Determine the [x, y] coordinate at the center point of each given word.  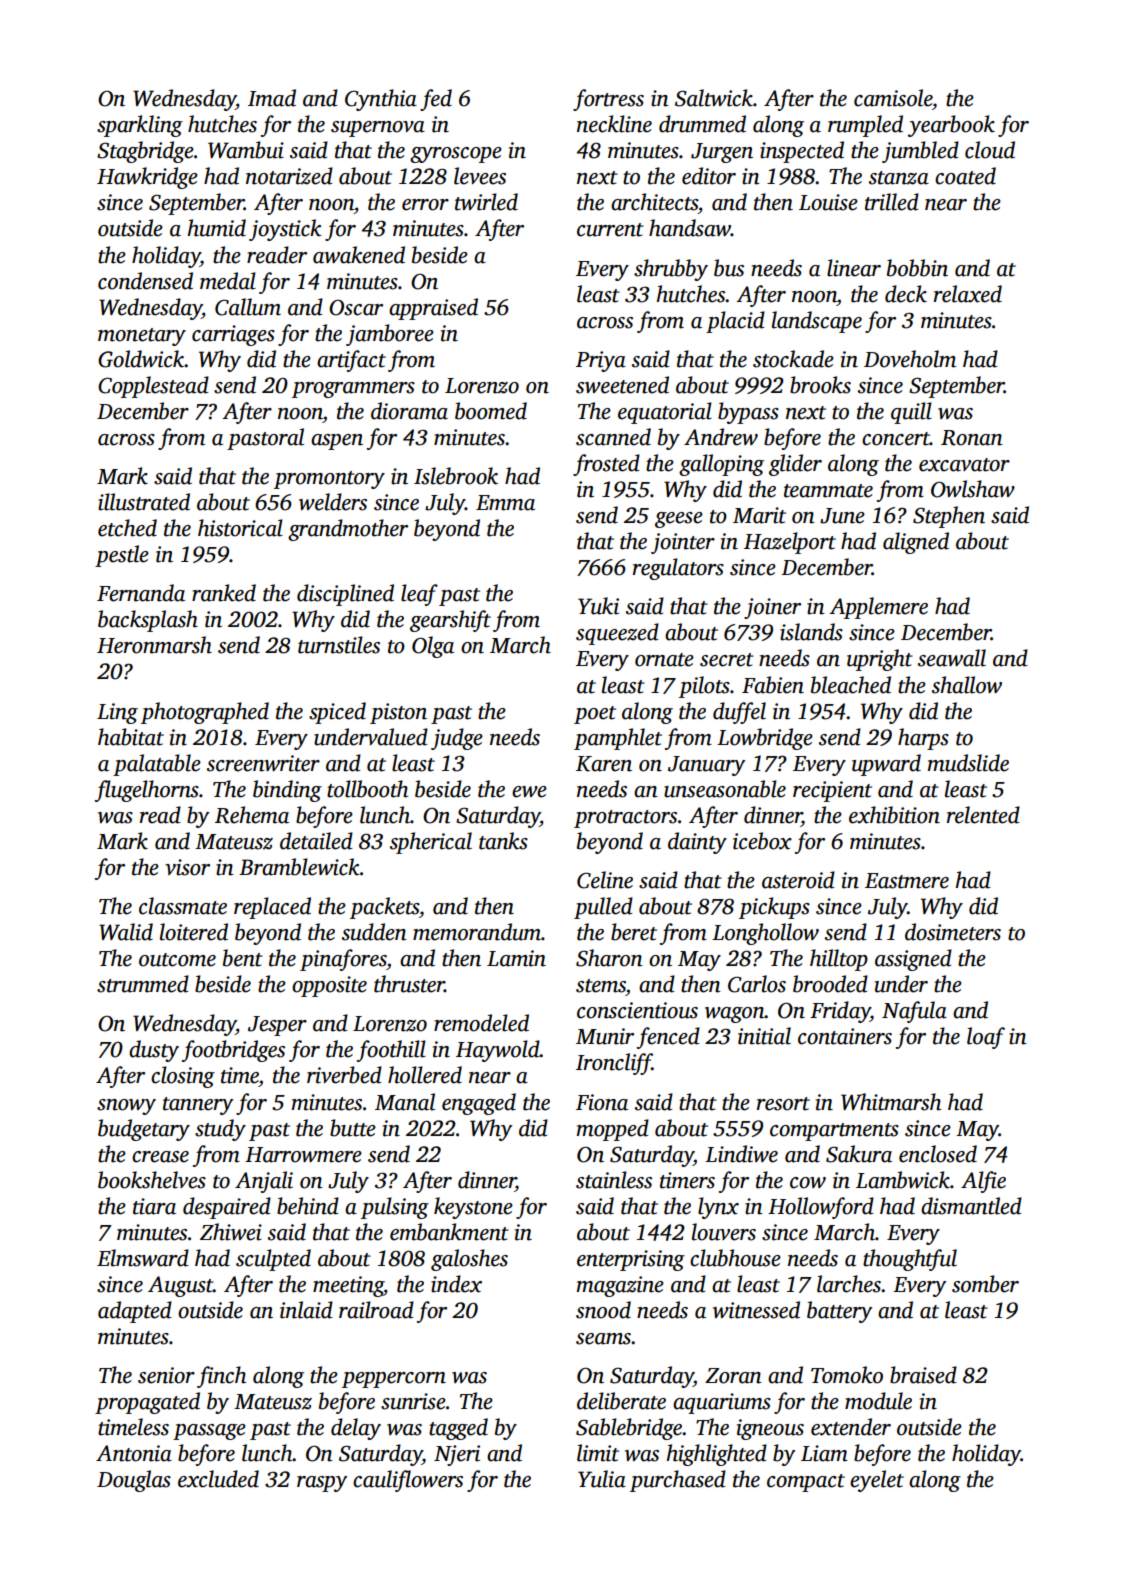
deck [906, 294]
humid [217, 228]
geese [679, 520]
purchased [678, 1481]
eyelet [877, 1481]
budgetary [144, 1130]
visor [187, 867]
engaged [479, 1104]
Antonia [134, 1453]
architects [654, 202]
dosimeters [953, 932]
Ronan [972, 438]
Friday [840, 1012]
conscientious [637, 1010]
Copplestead [153, 387]
